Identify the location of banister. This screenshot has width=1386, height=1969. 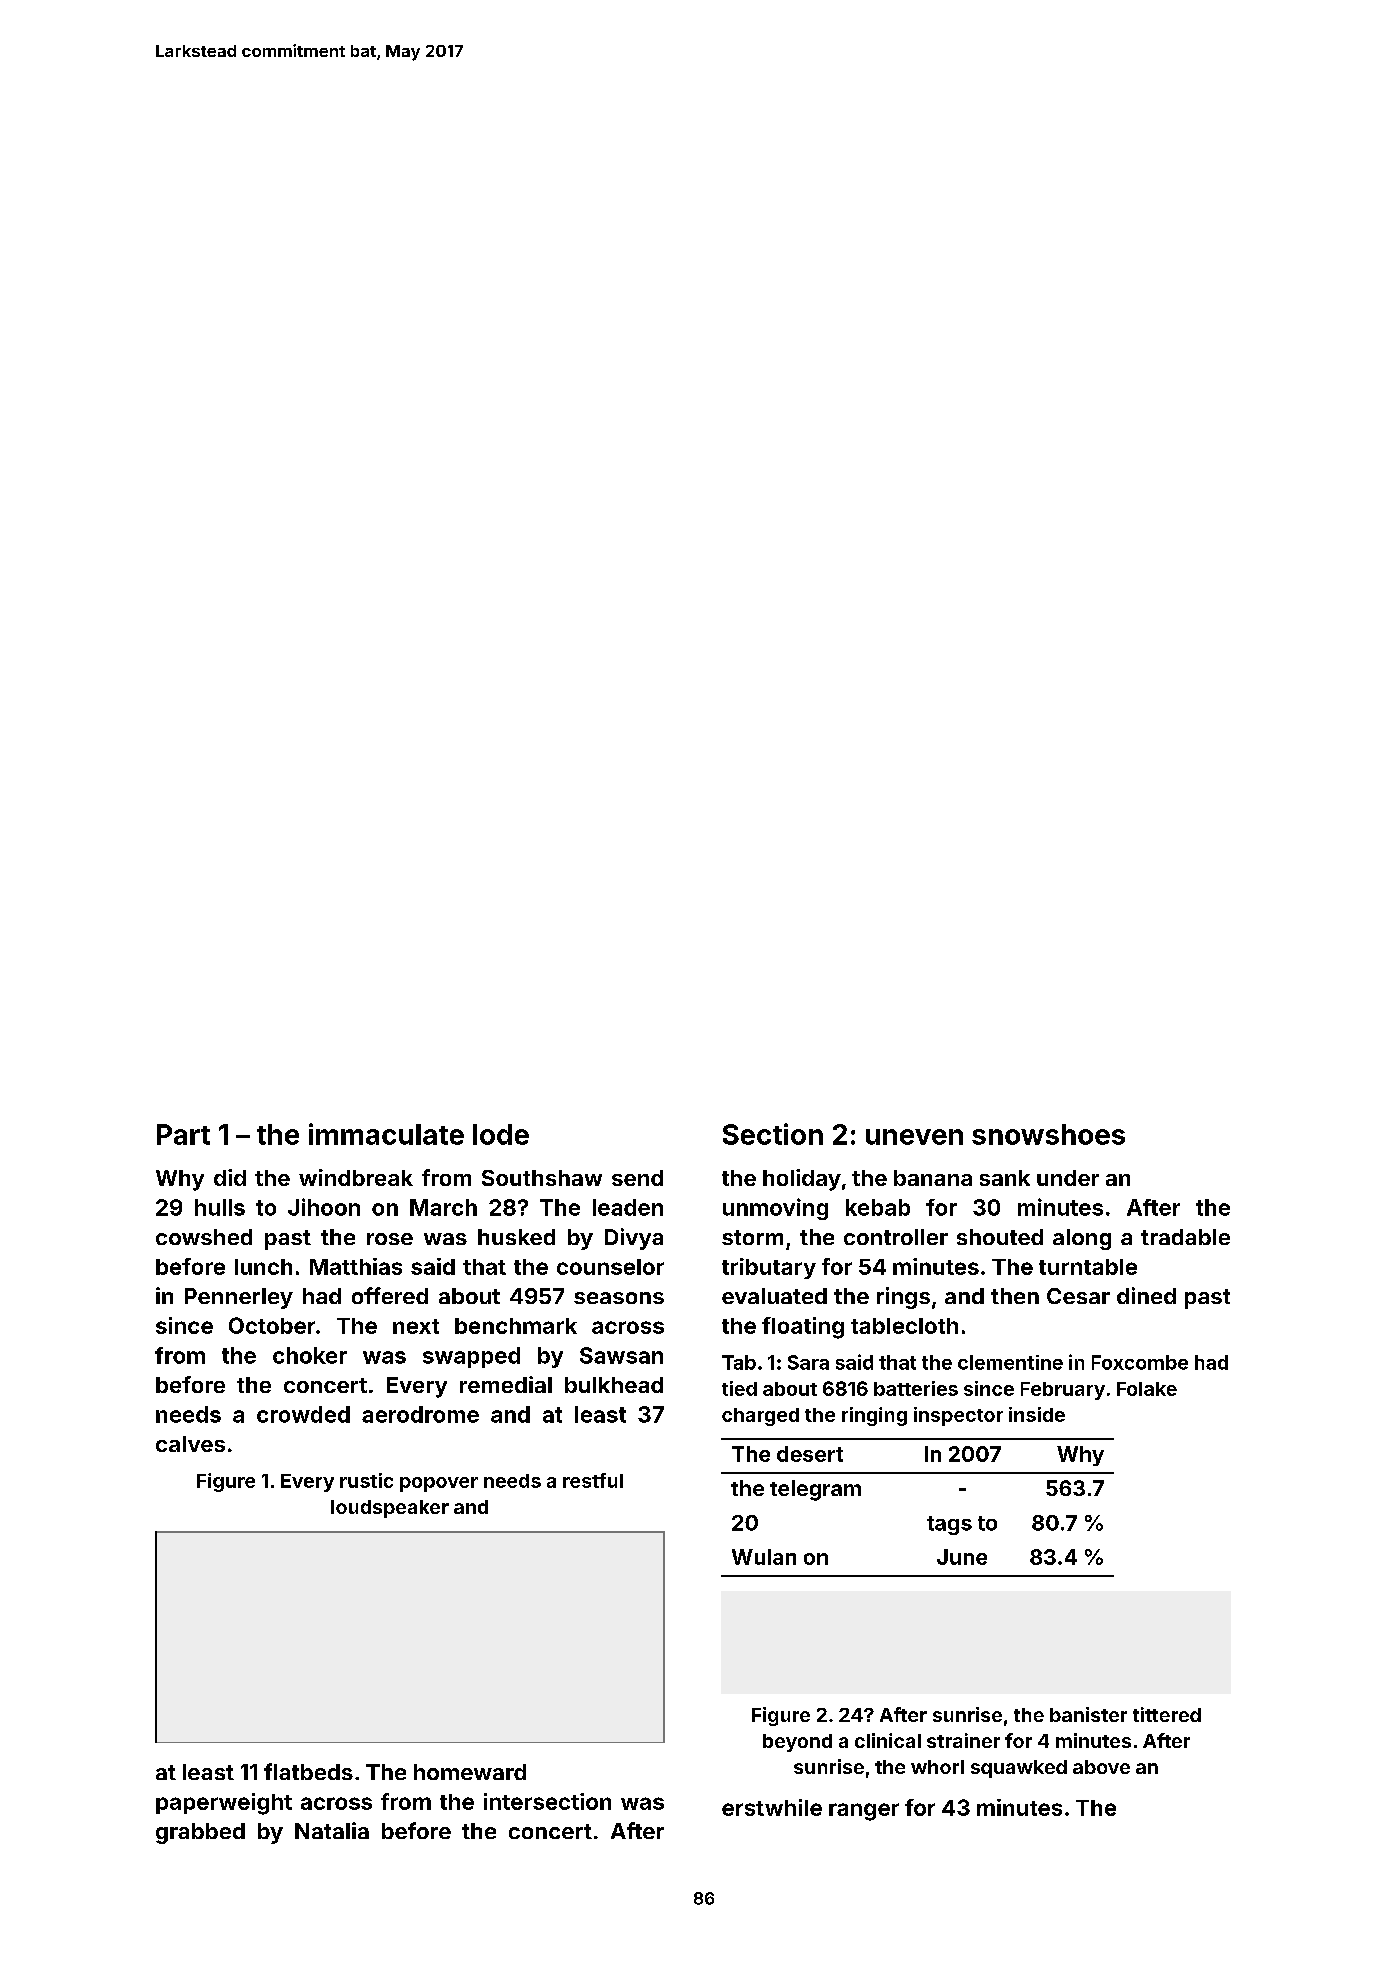
(1088, 1714).
